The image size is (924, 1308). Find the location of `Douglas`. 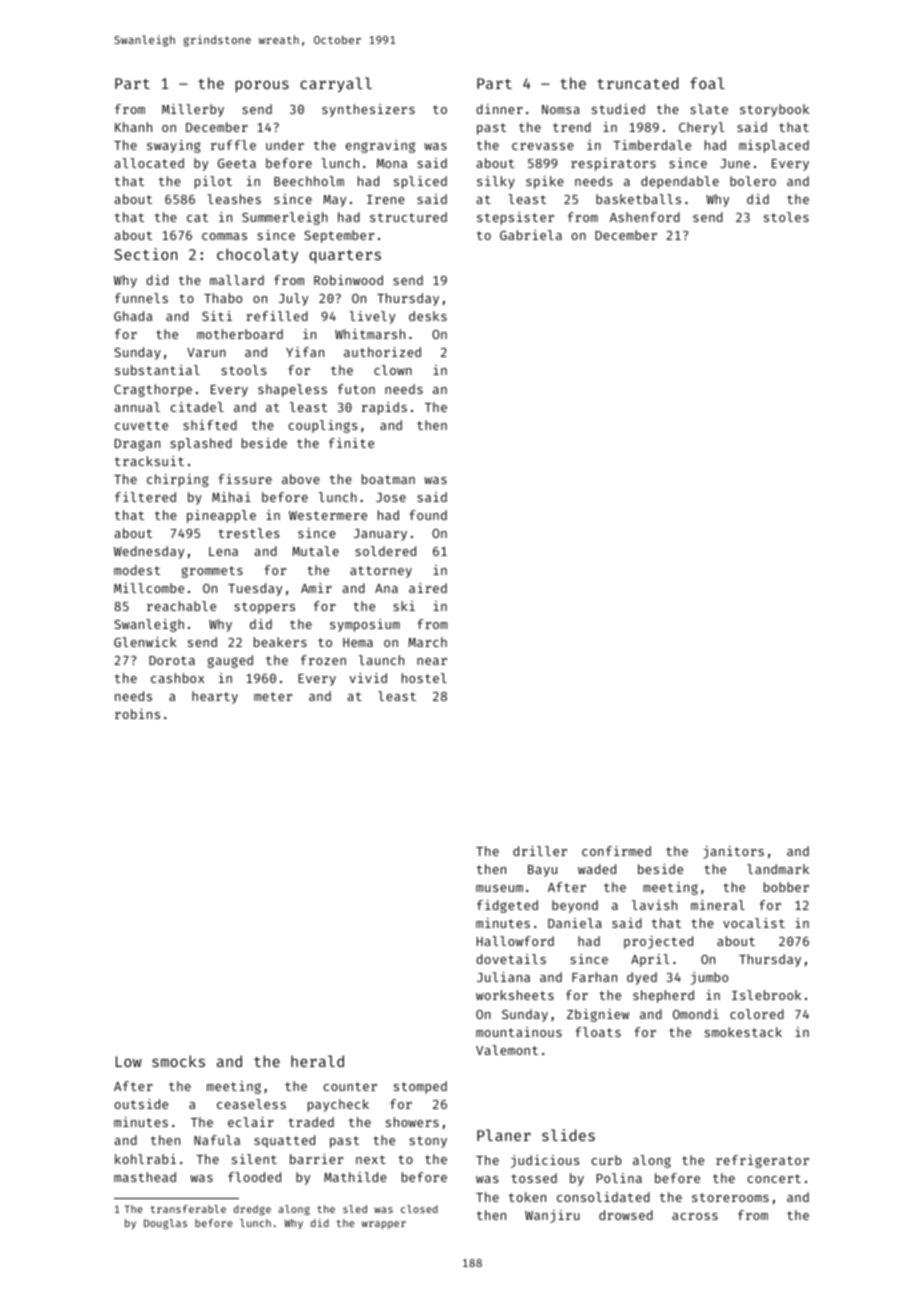

Douglas is located at coordinates (165, 1224).
